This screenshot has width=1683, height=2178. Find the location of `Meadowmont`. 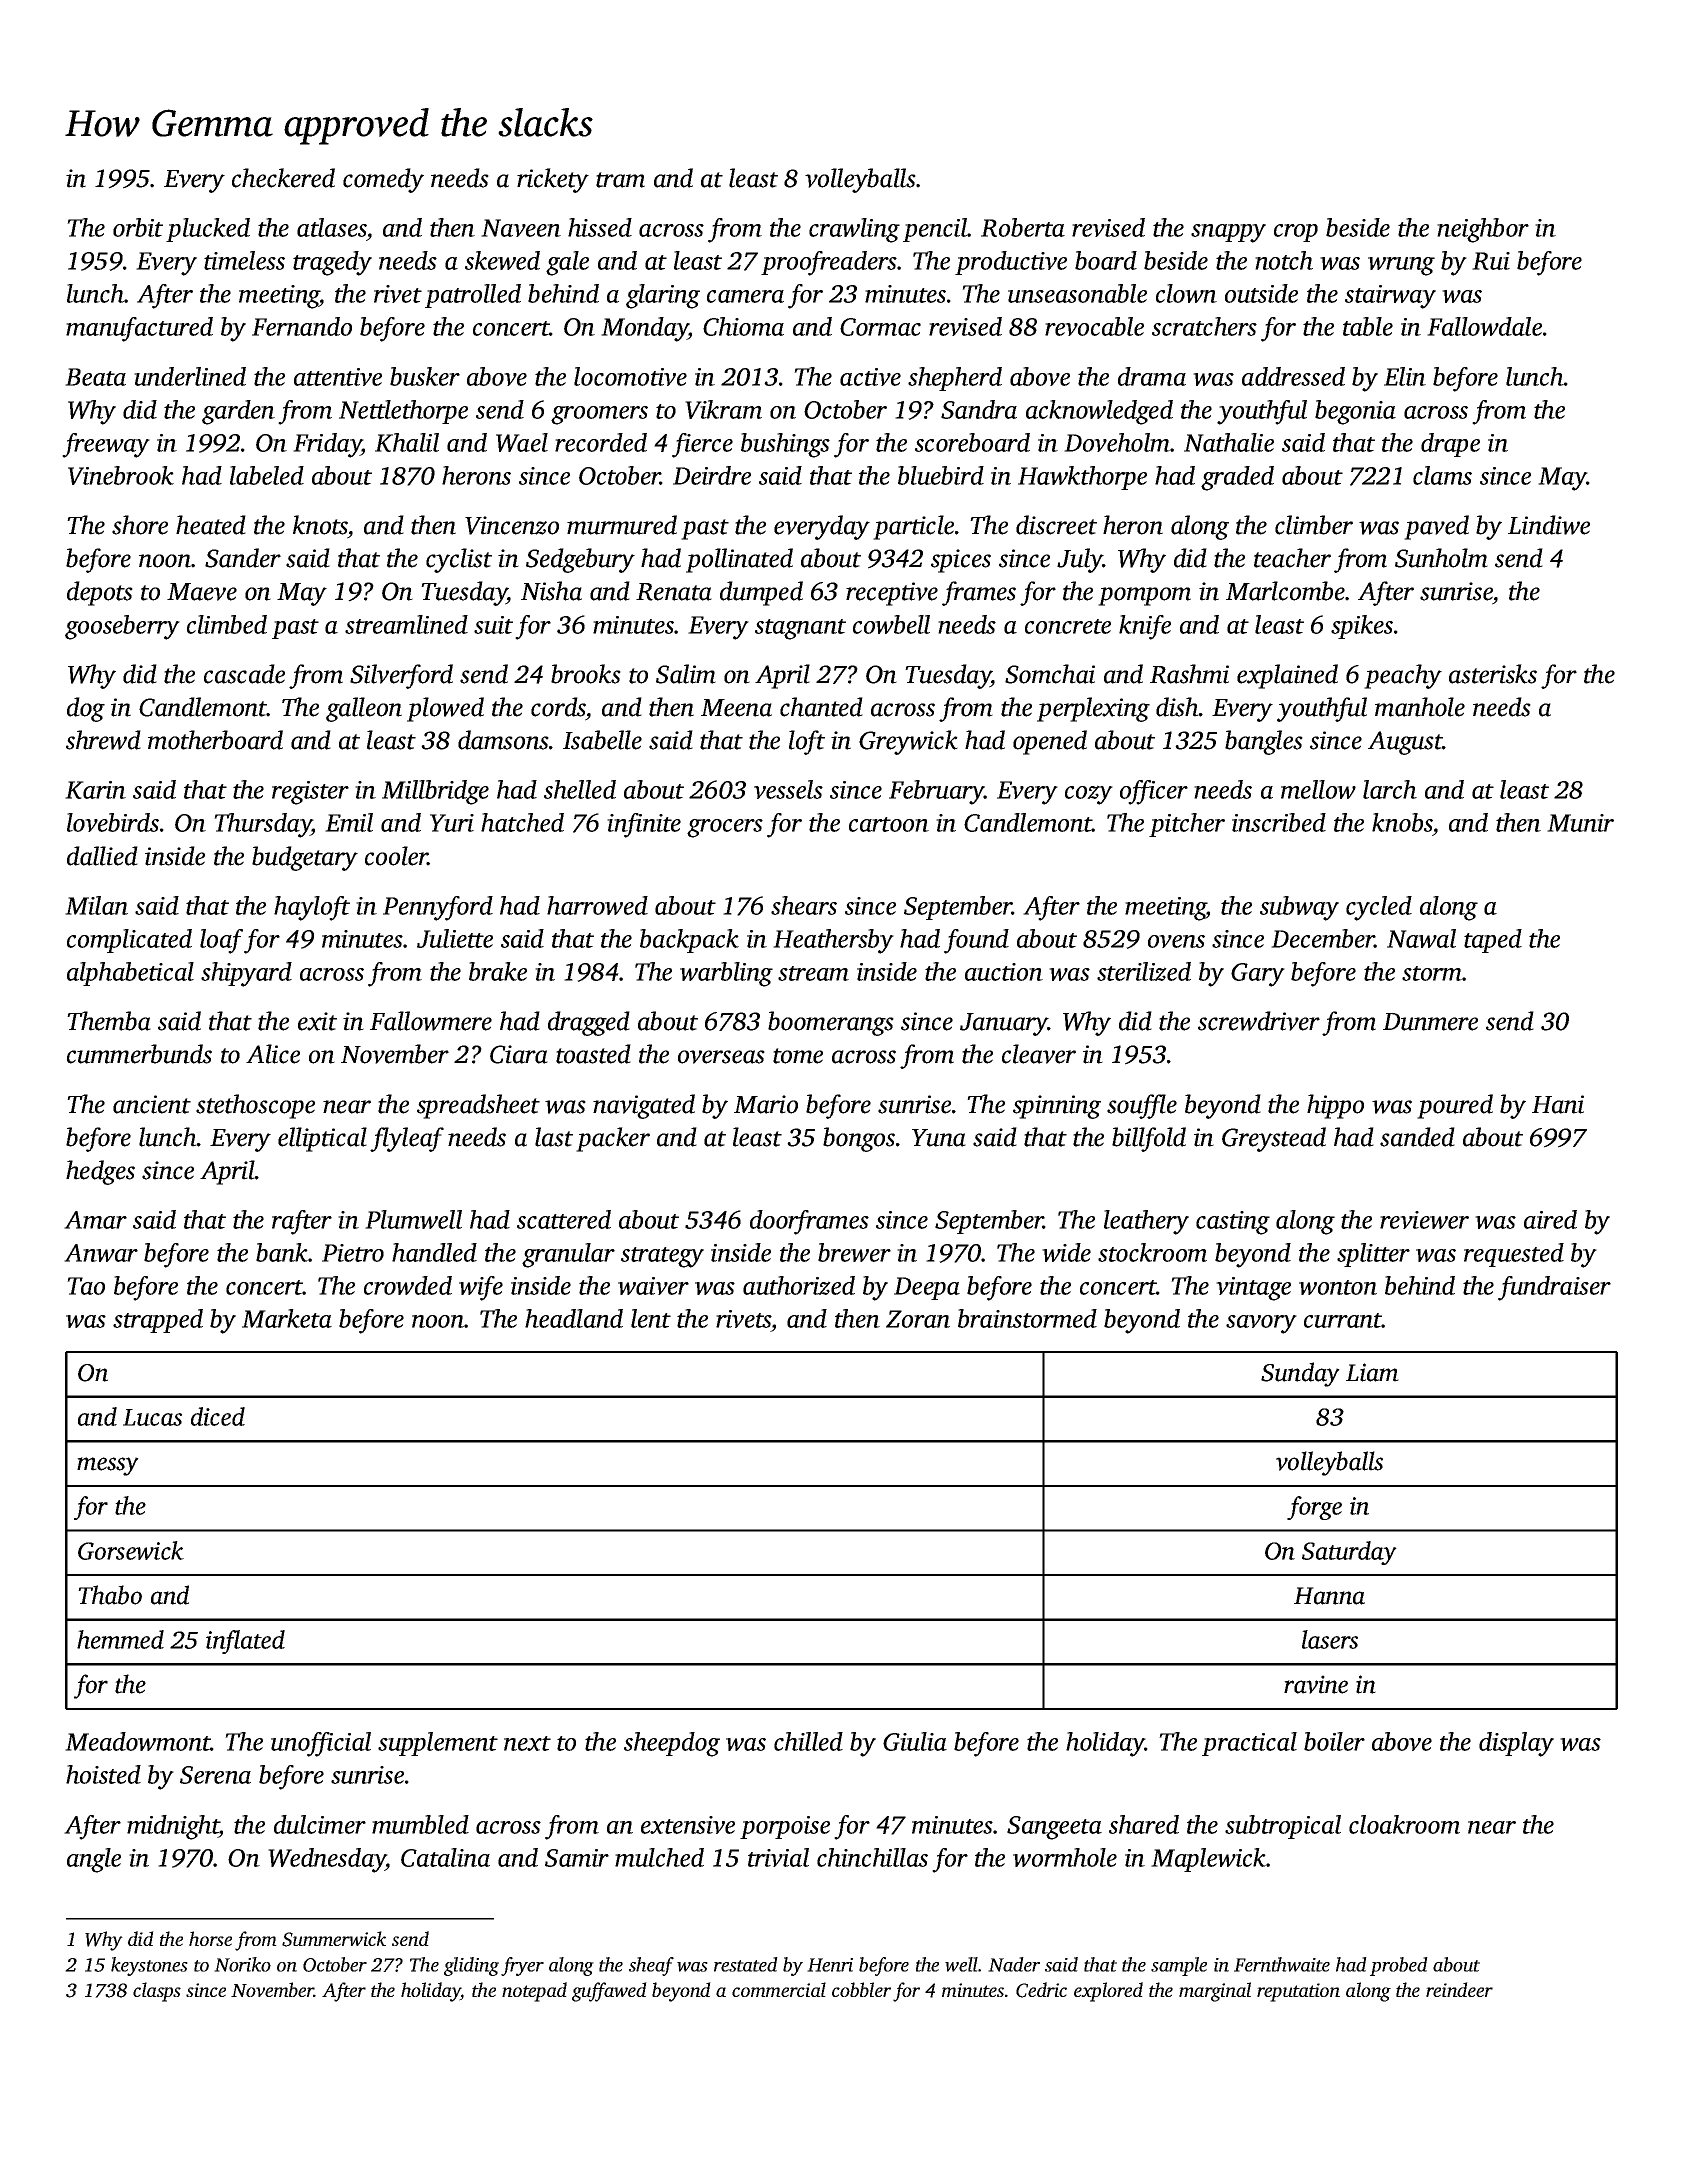

Meadowmont is located at coordinates (138, 1741).
